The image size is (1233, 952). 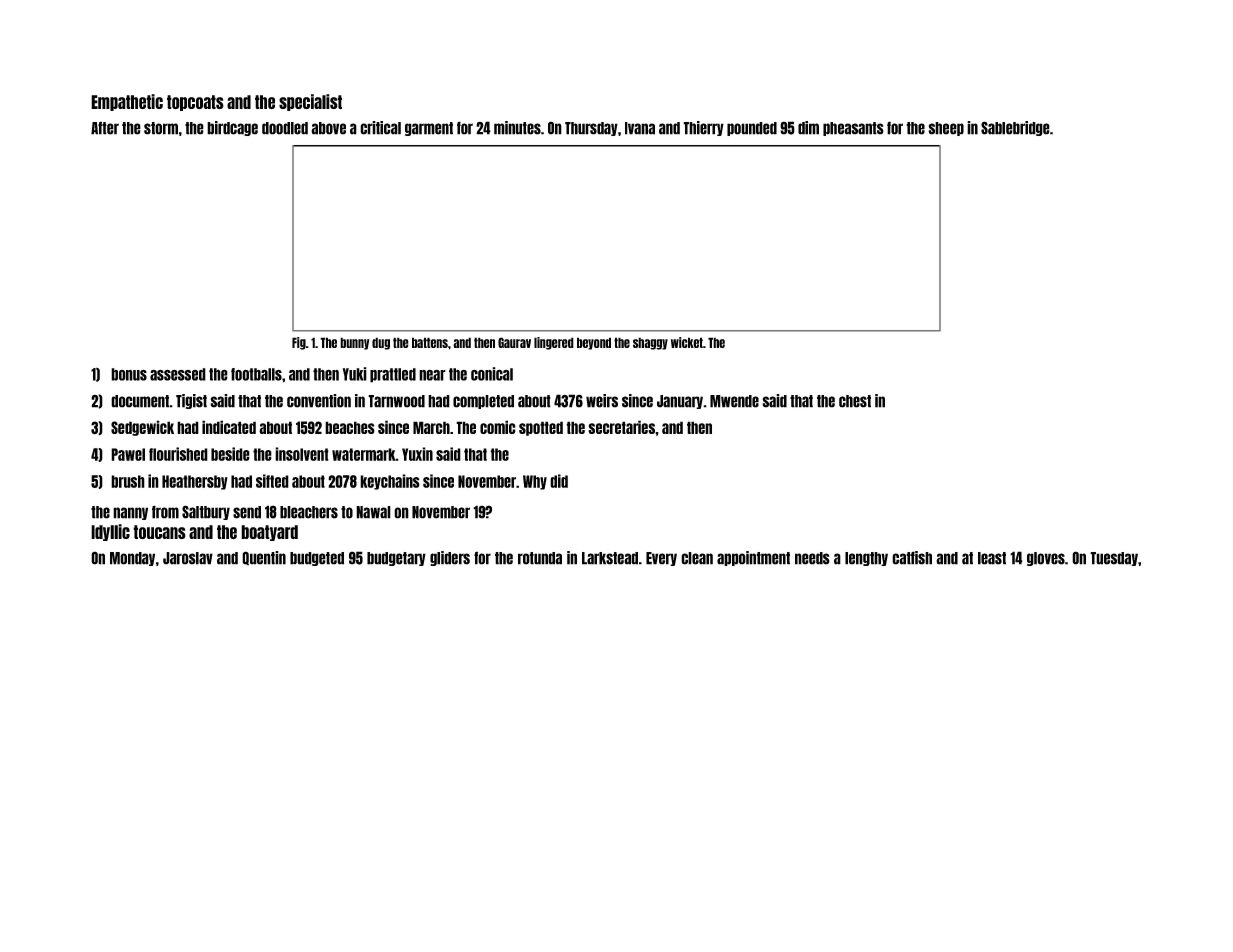 I want to click on pheasants, so click(x=853, y=129).
